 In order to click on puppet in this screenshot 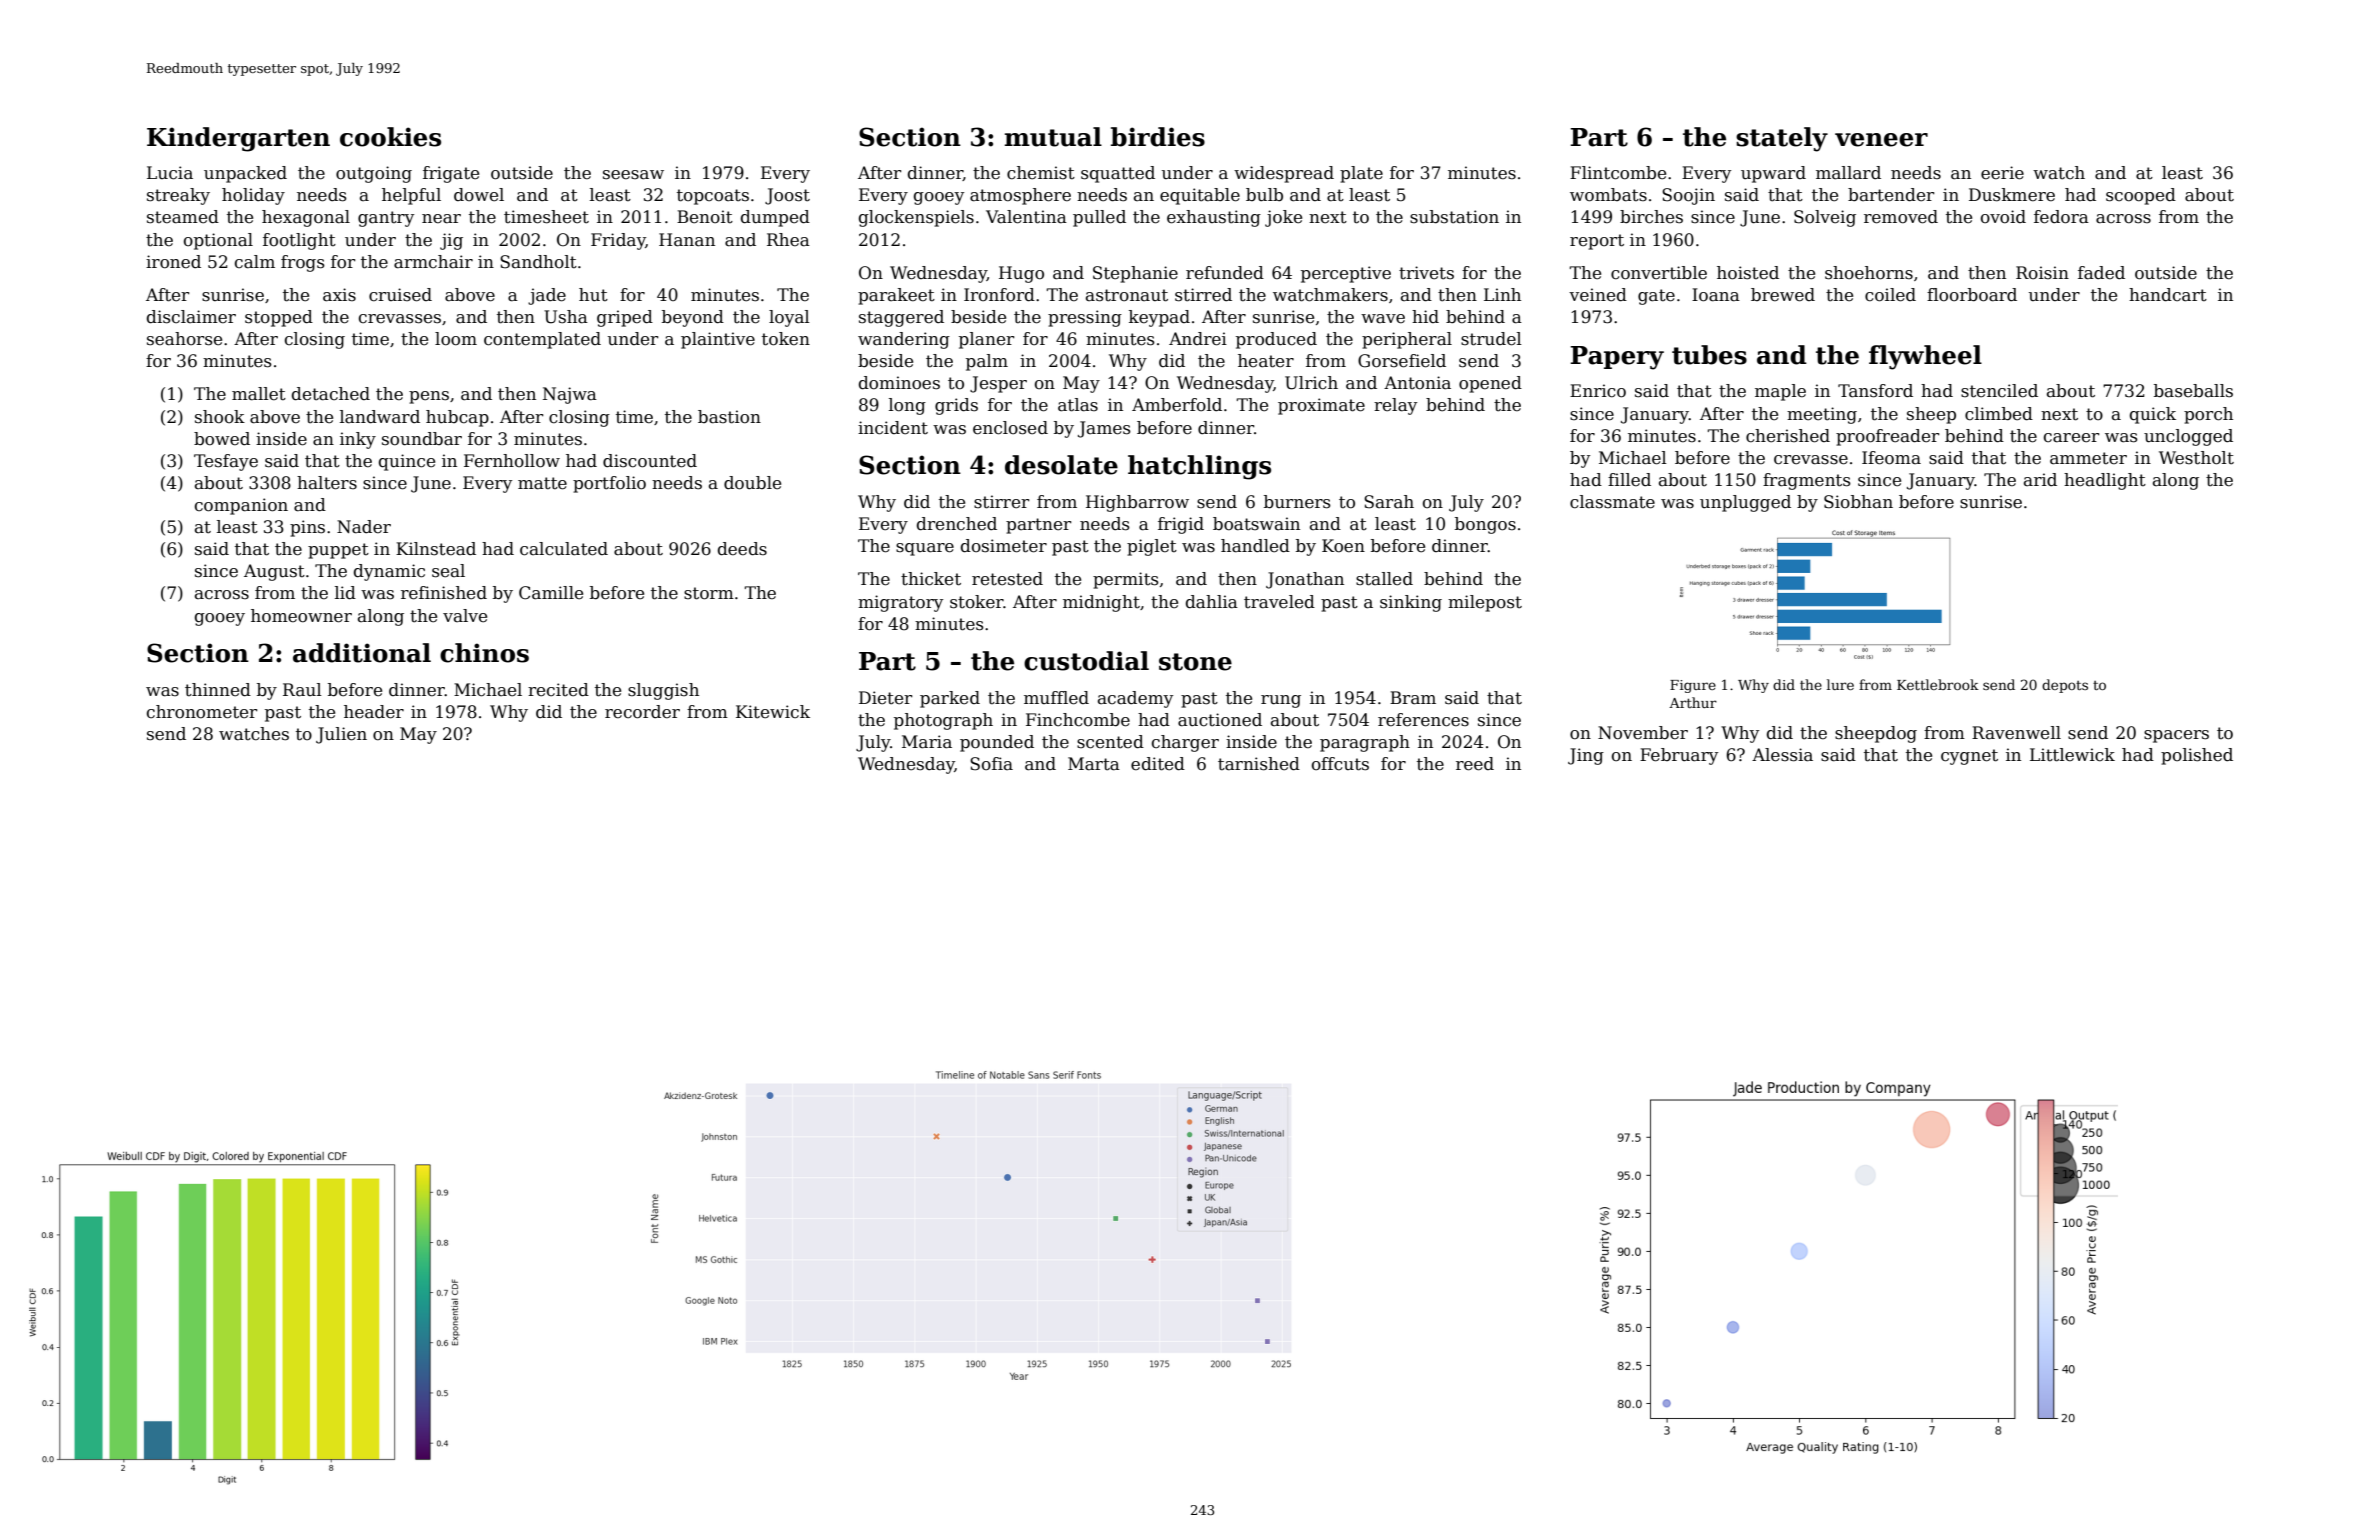, I will do `click(338, 551)`.
